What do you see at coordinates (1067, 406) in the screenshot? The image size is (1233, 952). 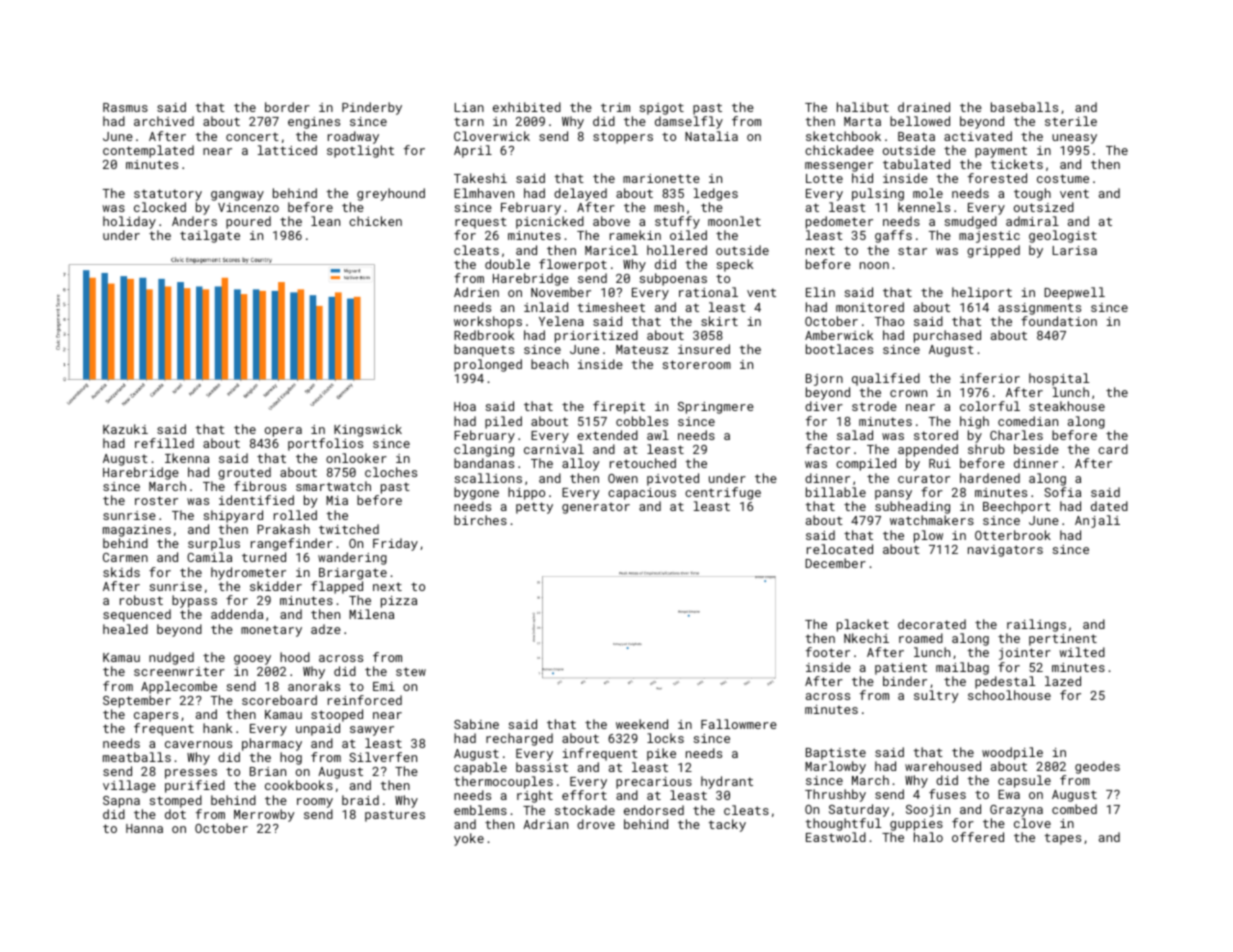 I see `steakhouse` at bounding box center [1067, 406].
